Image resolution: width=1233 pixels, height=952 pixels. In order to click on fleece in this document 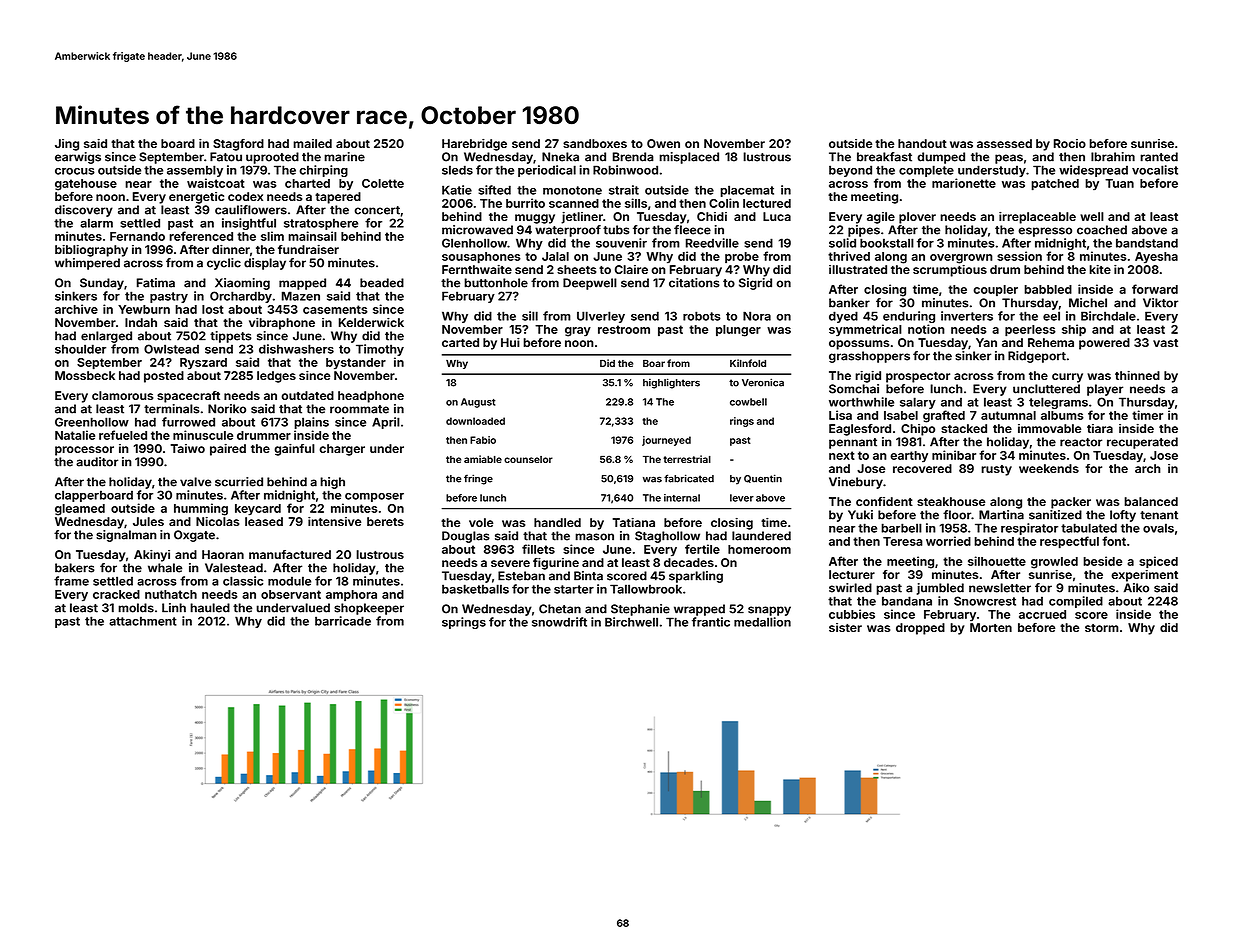, I will do `click(692, 230)`.
